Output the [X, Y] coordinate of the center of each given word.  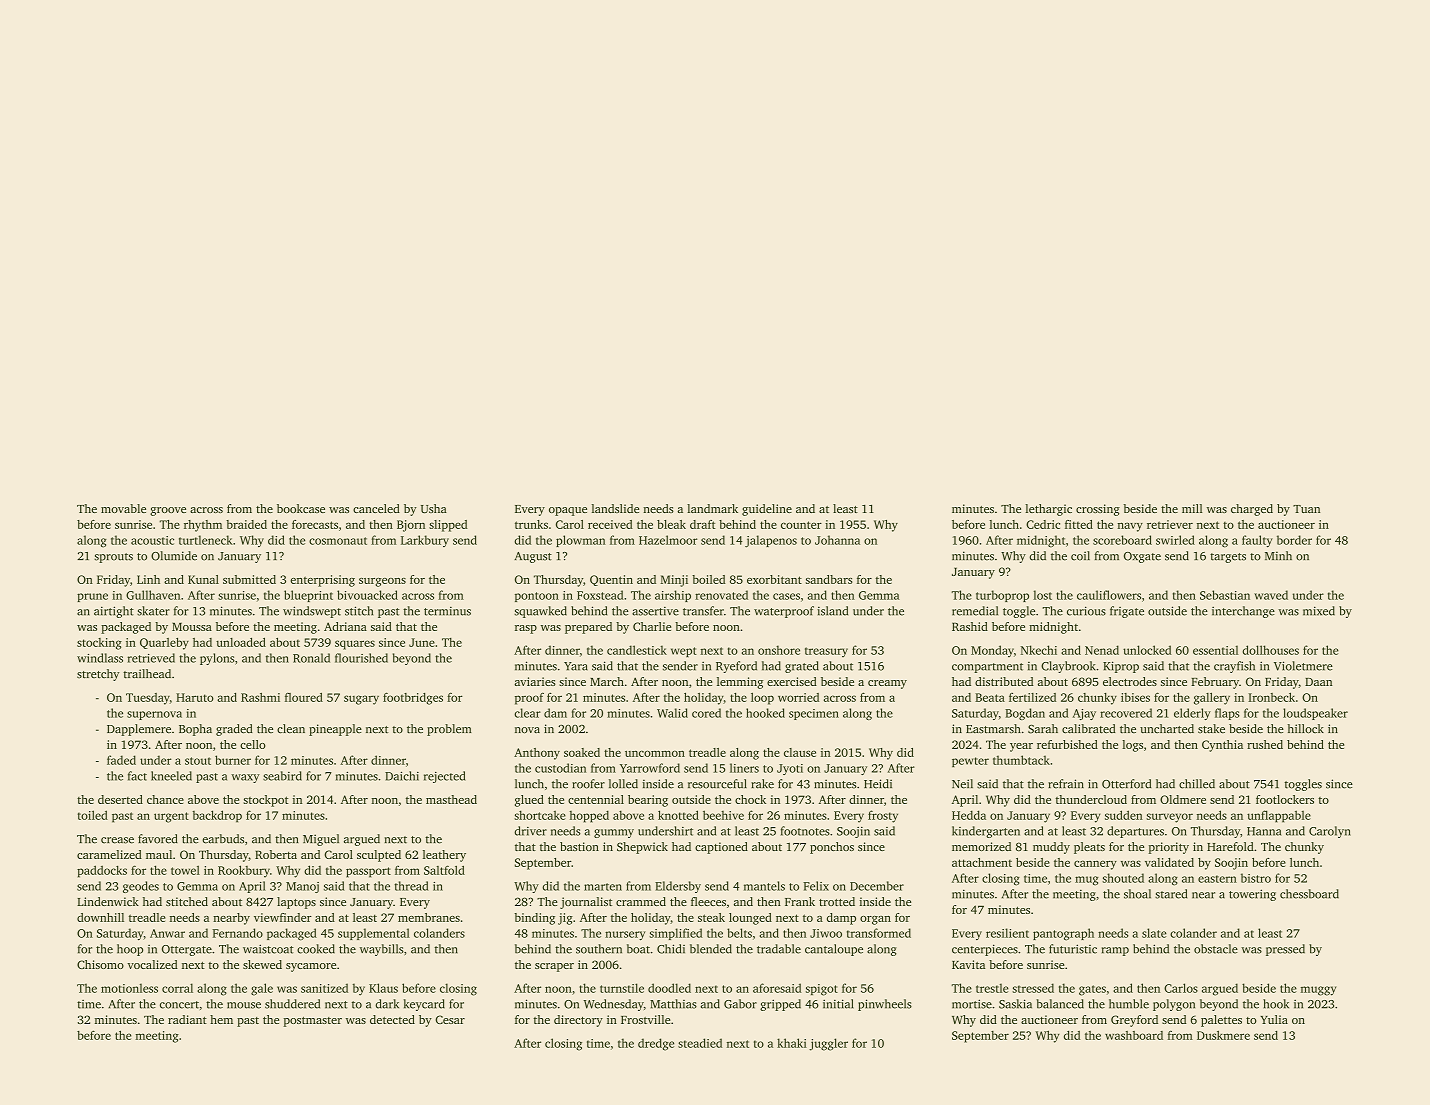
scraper [554, 967]
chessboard [1309, 894]
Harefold [1230, 846]
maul [159, 854]
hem [221, 1019]
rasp [526, 629]
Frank [800, 901]
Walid [672, 713]
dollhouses [1271, 650]
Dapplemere [139, 730]
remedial [975, 611]
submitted [249, 579]
